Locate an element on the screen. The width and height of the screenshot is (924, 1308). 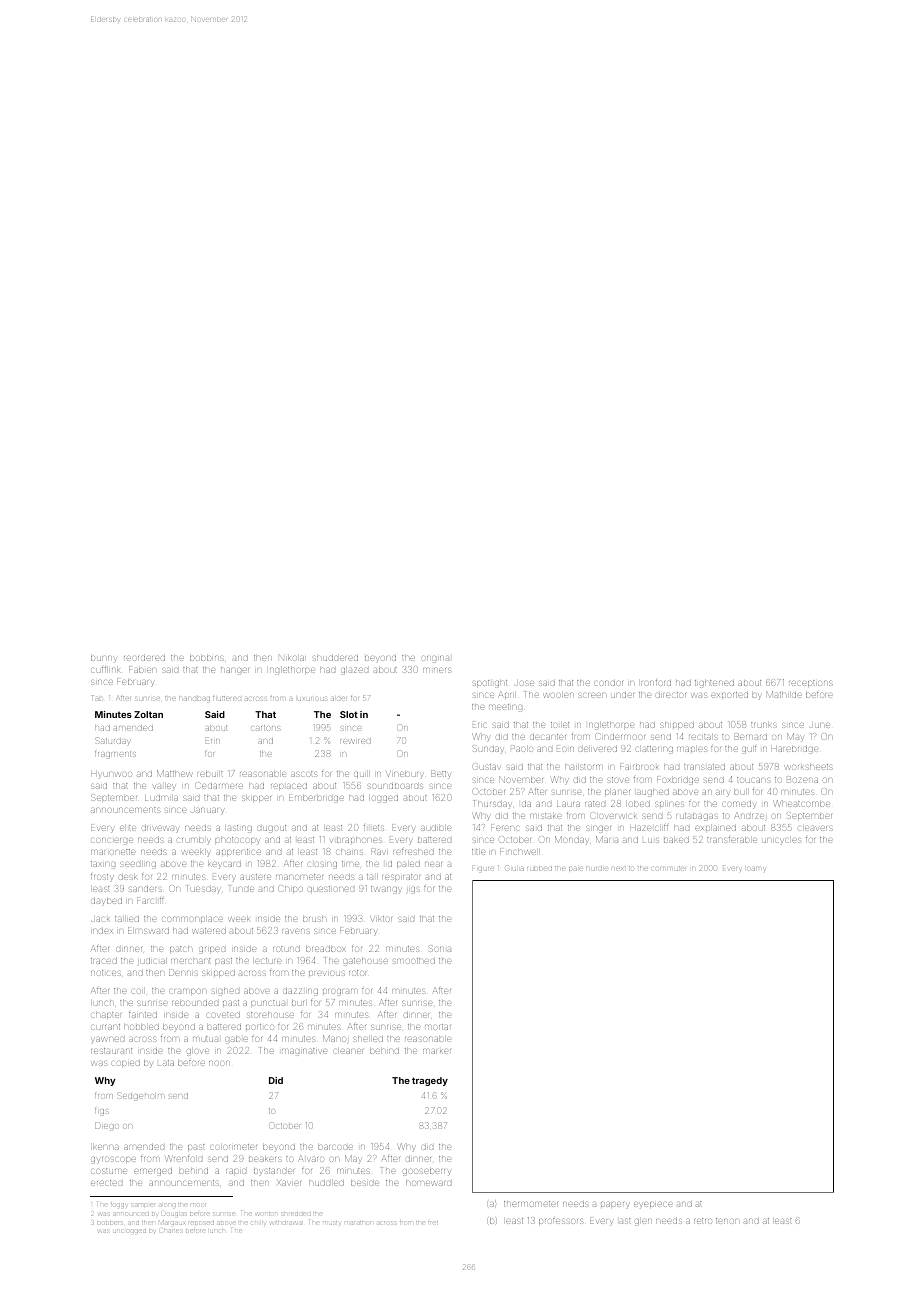
tragedy is located at coordinates (430, 1081).
